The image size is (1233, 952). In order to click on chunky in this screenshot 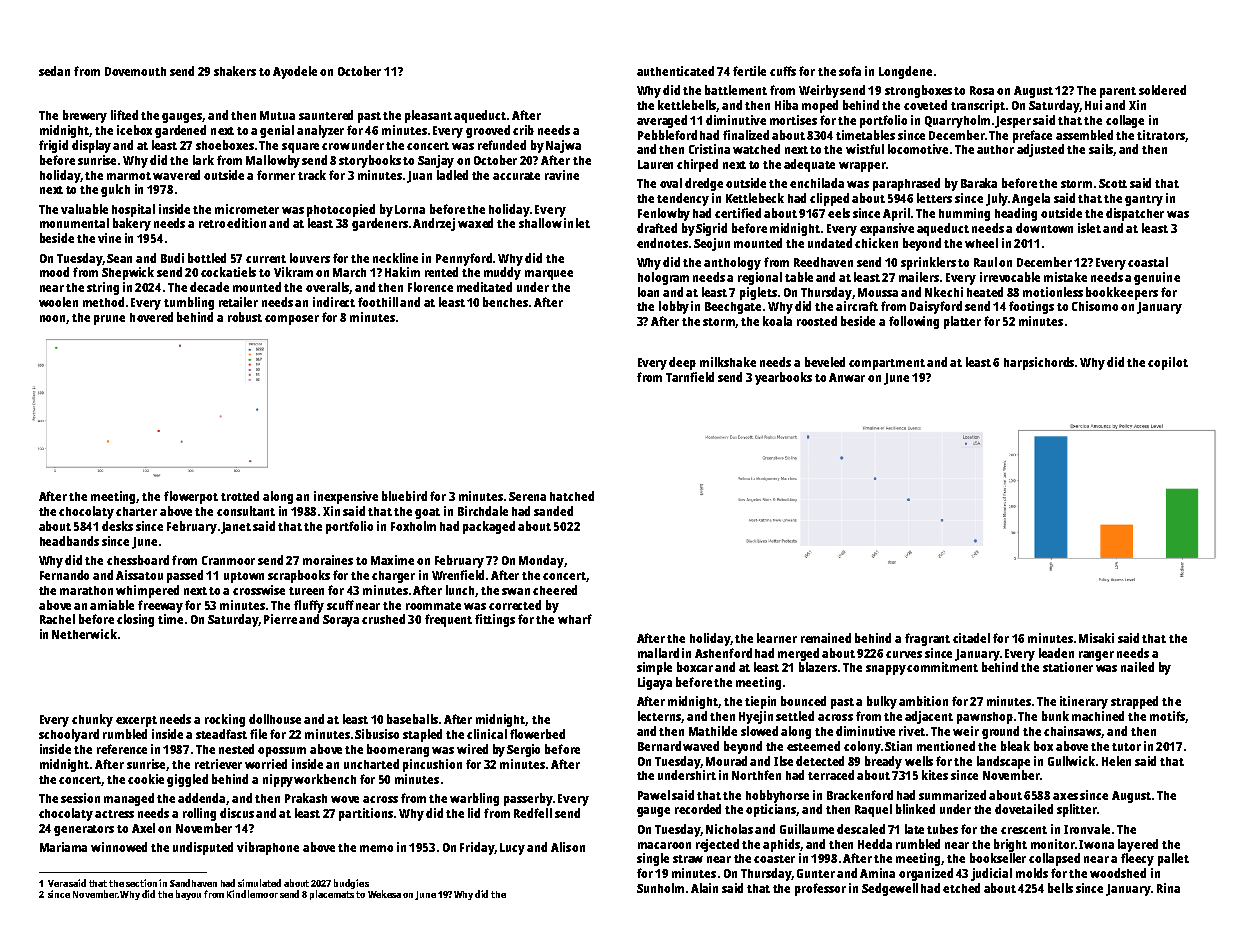, I will do `click(92, 720)`.
